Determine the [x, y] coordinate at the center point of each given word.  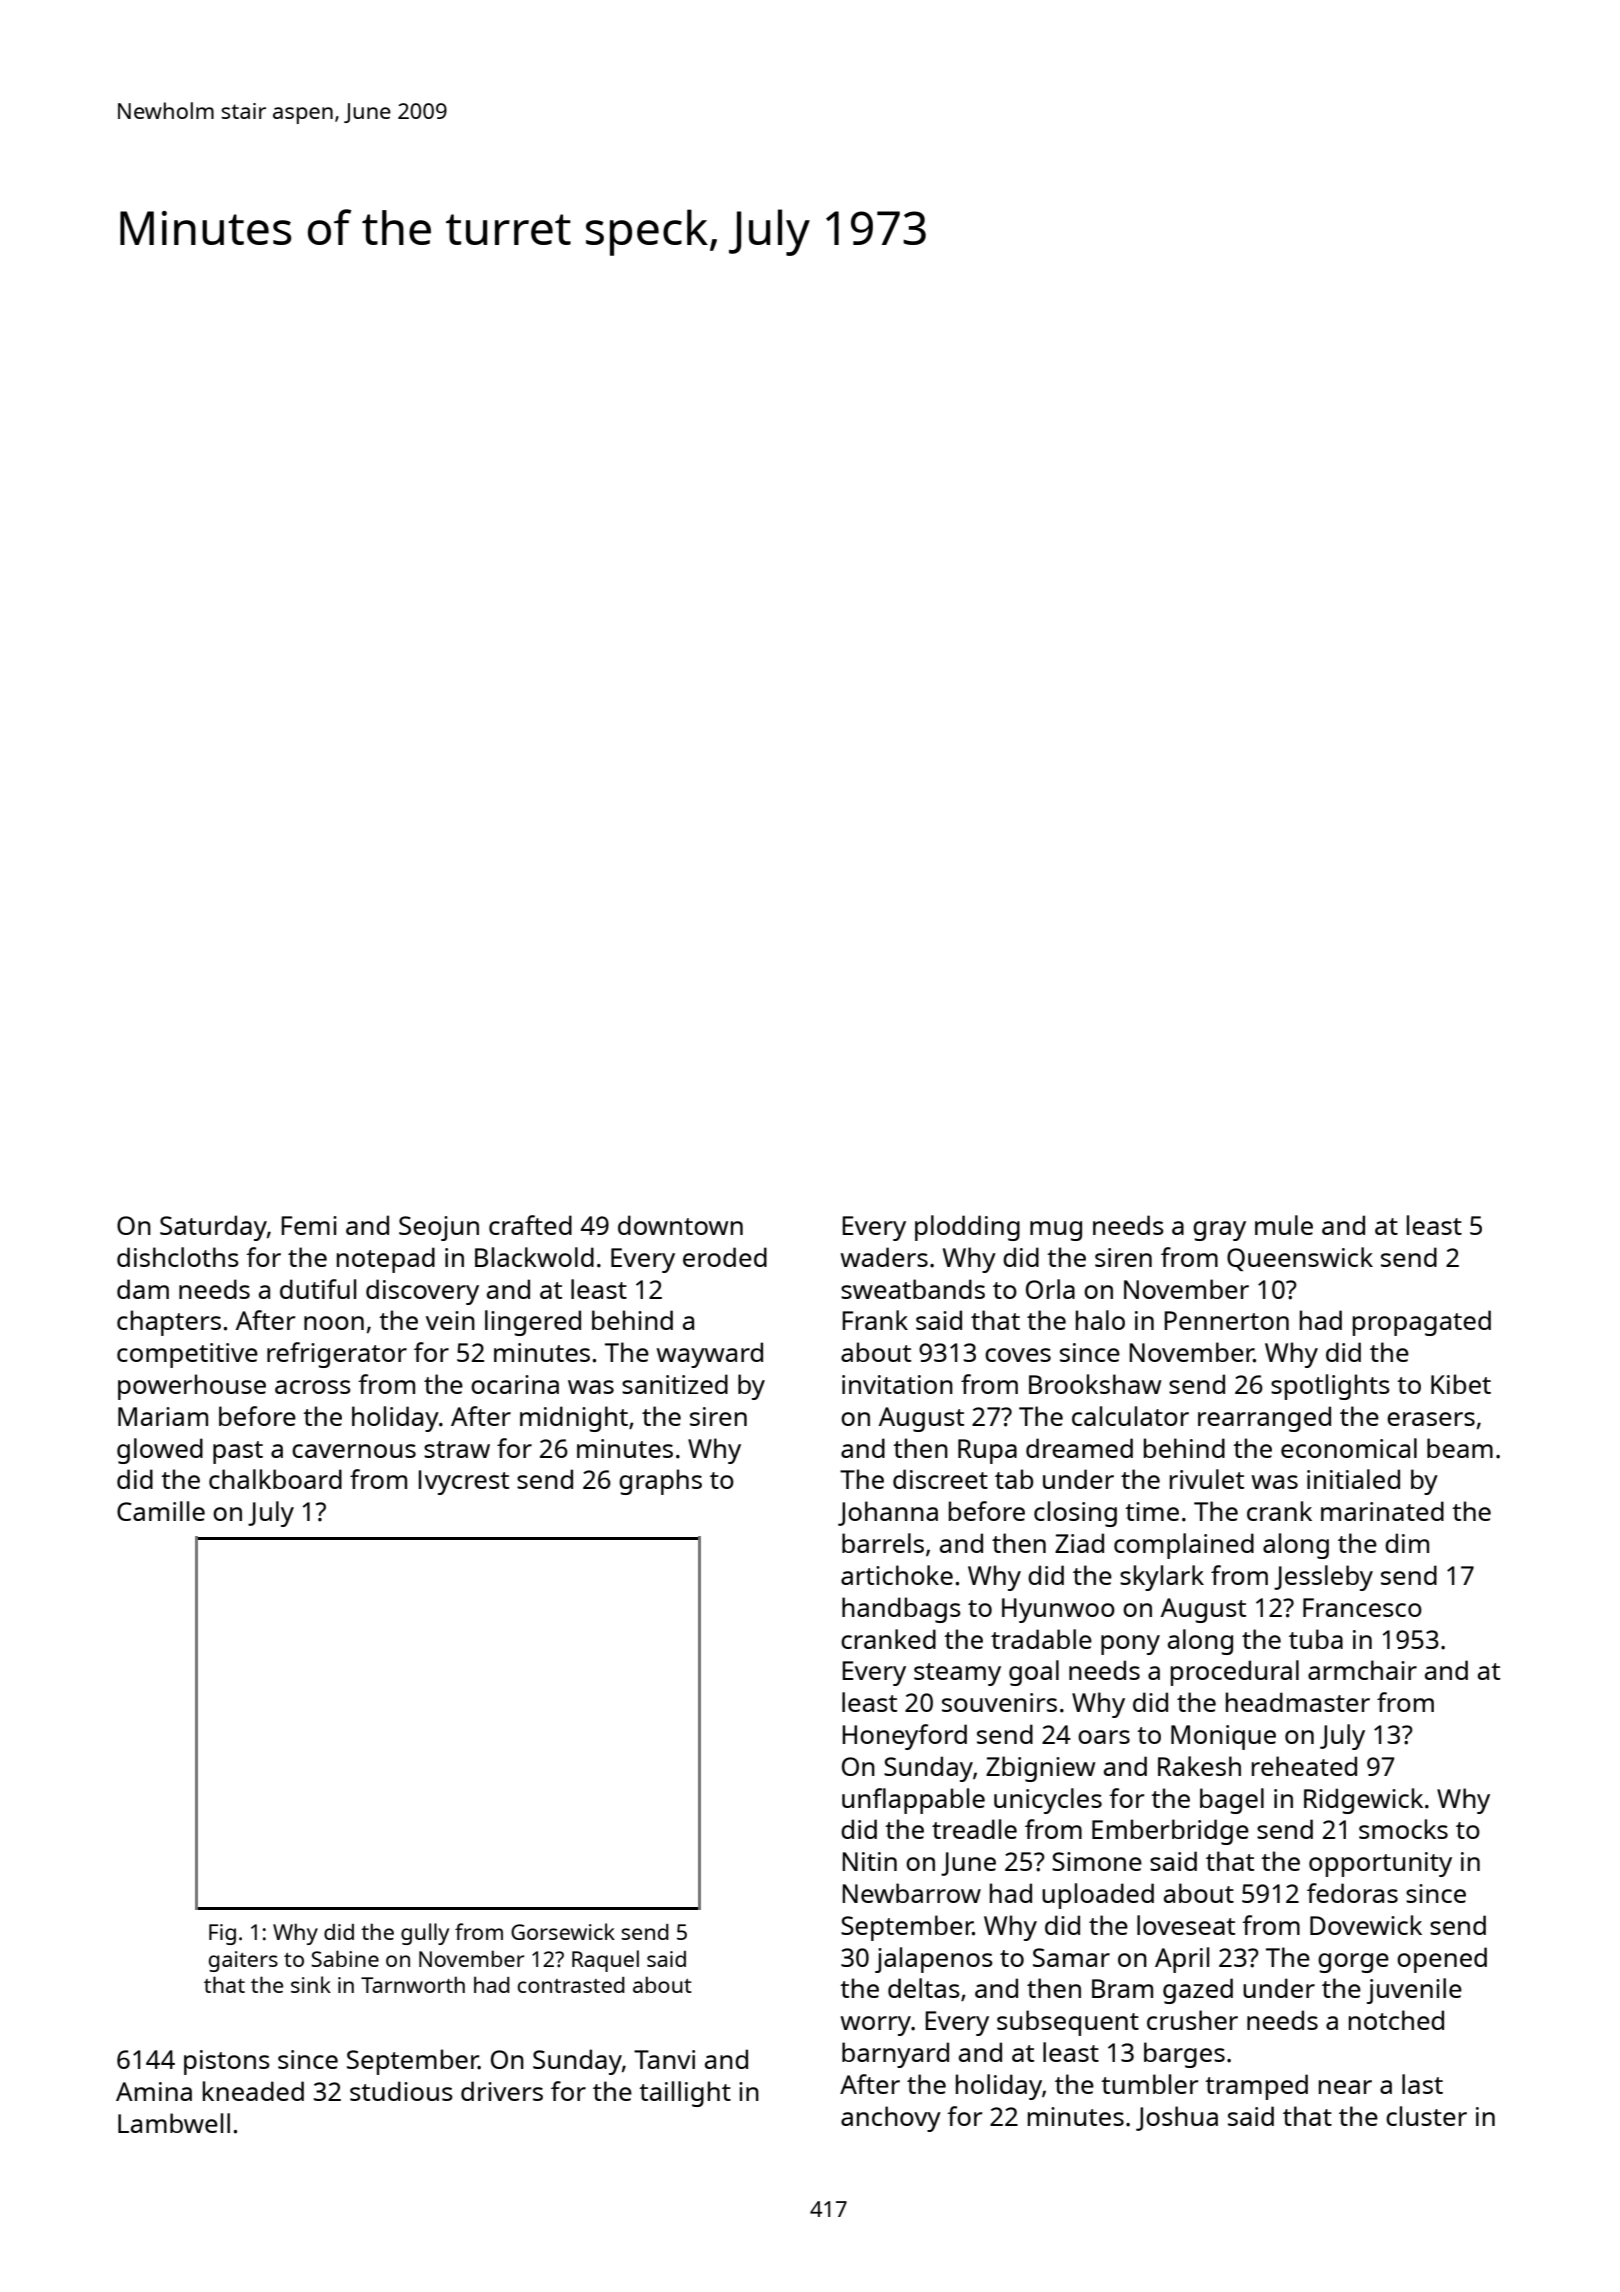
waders [884, 1257]
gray [1219, 1231]
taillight [685, 2094]
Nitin [869, 1861]
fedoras [1352, 1893]
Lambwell [174, 2123]
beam [1460, 1448]
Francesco [1362, 1607]
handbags [901, 1610]
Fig [222, 1934]
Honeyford [904, 1737]
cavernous [354, 1451]
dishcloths [178, 1257]
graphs [660, 1482]
